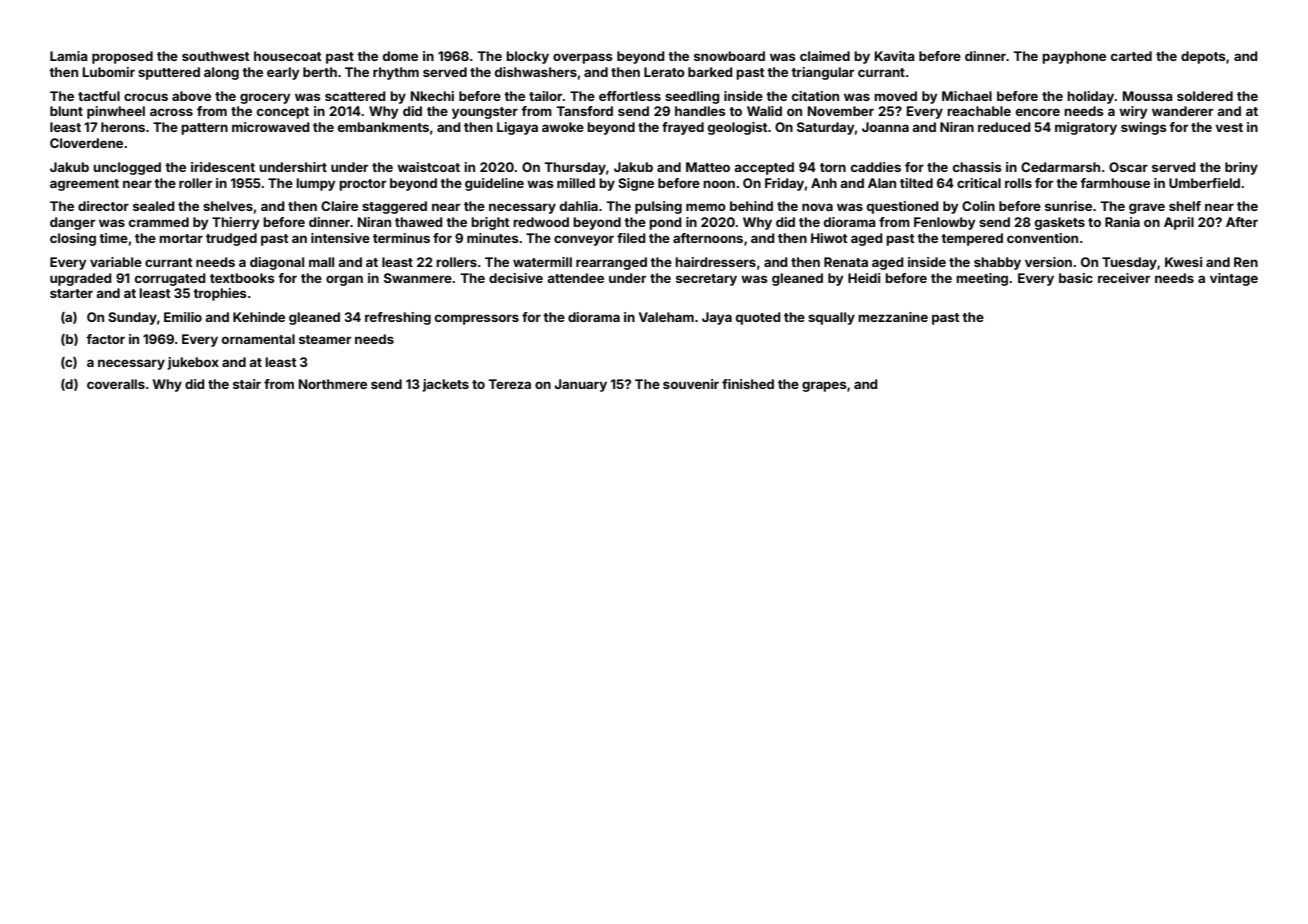  What do you see at coordinates (221, 73) in the page?
I see `along` at bounding box center [221, 73].
